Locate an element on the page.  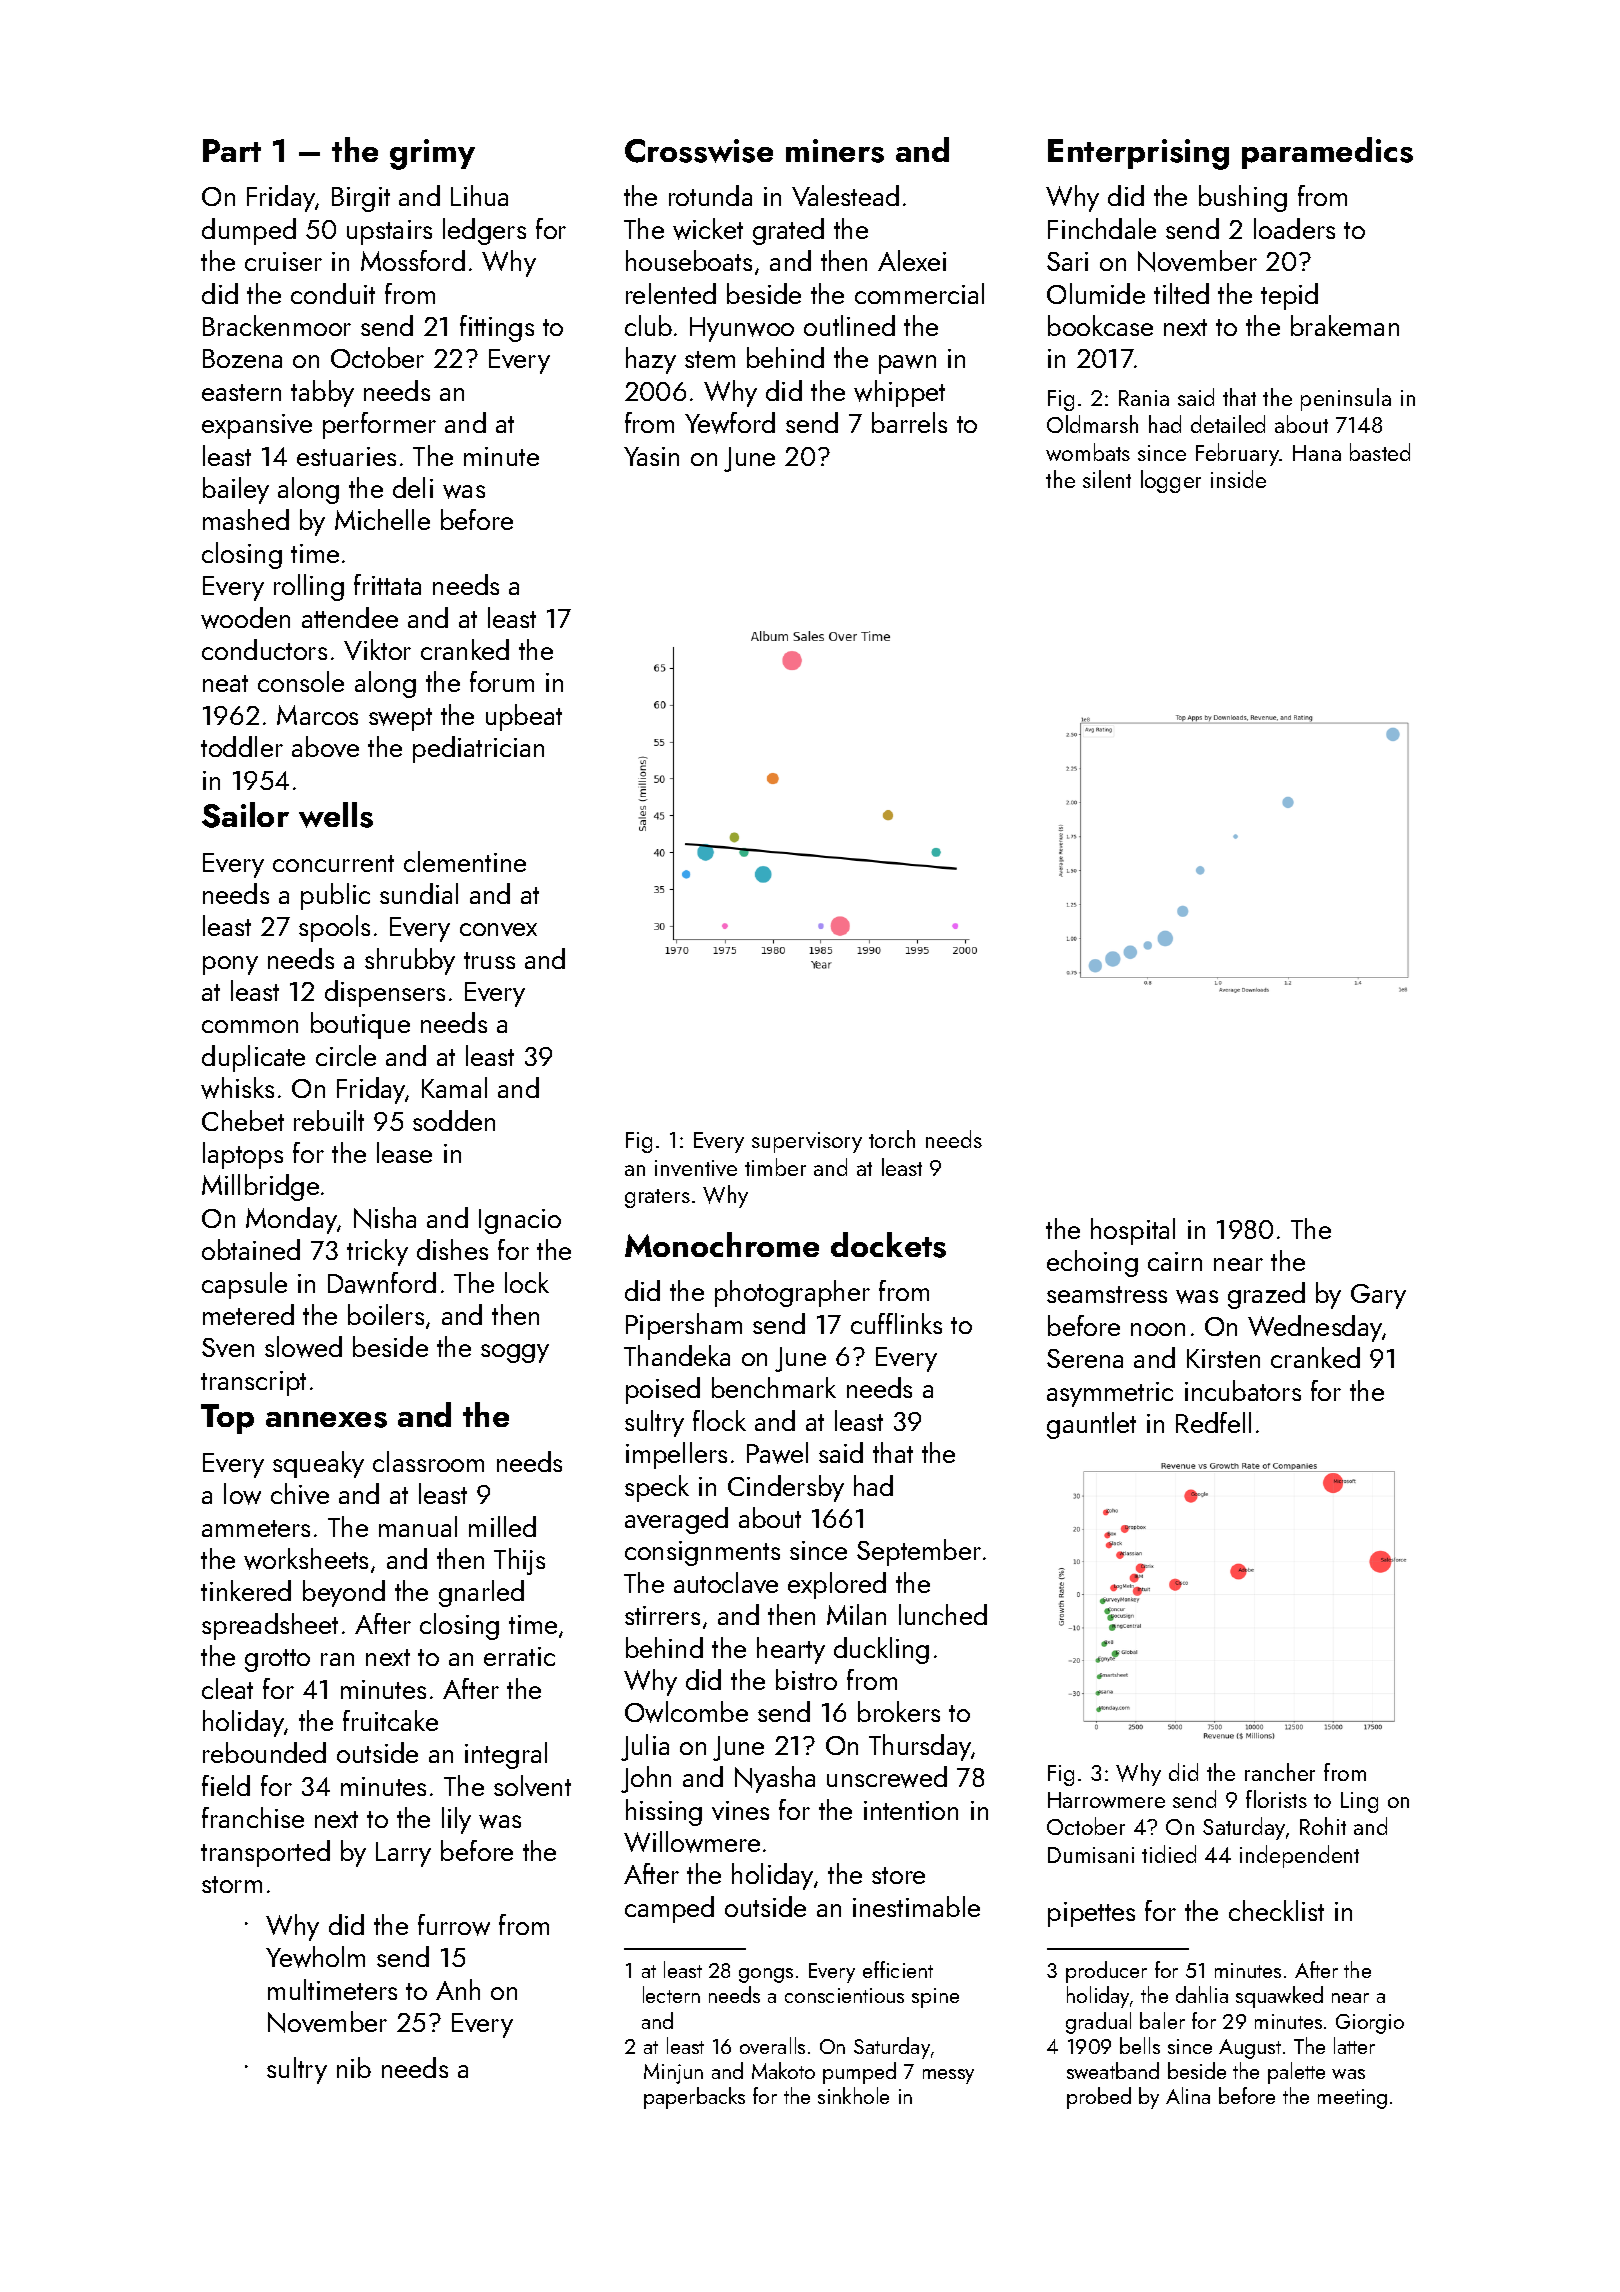
hospital is located at coordinates (1133, 1231).
